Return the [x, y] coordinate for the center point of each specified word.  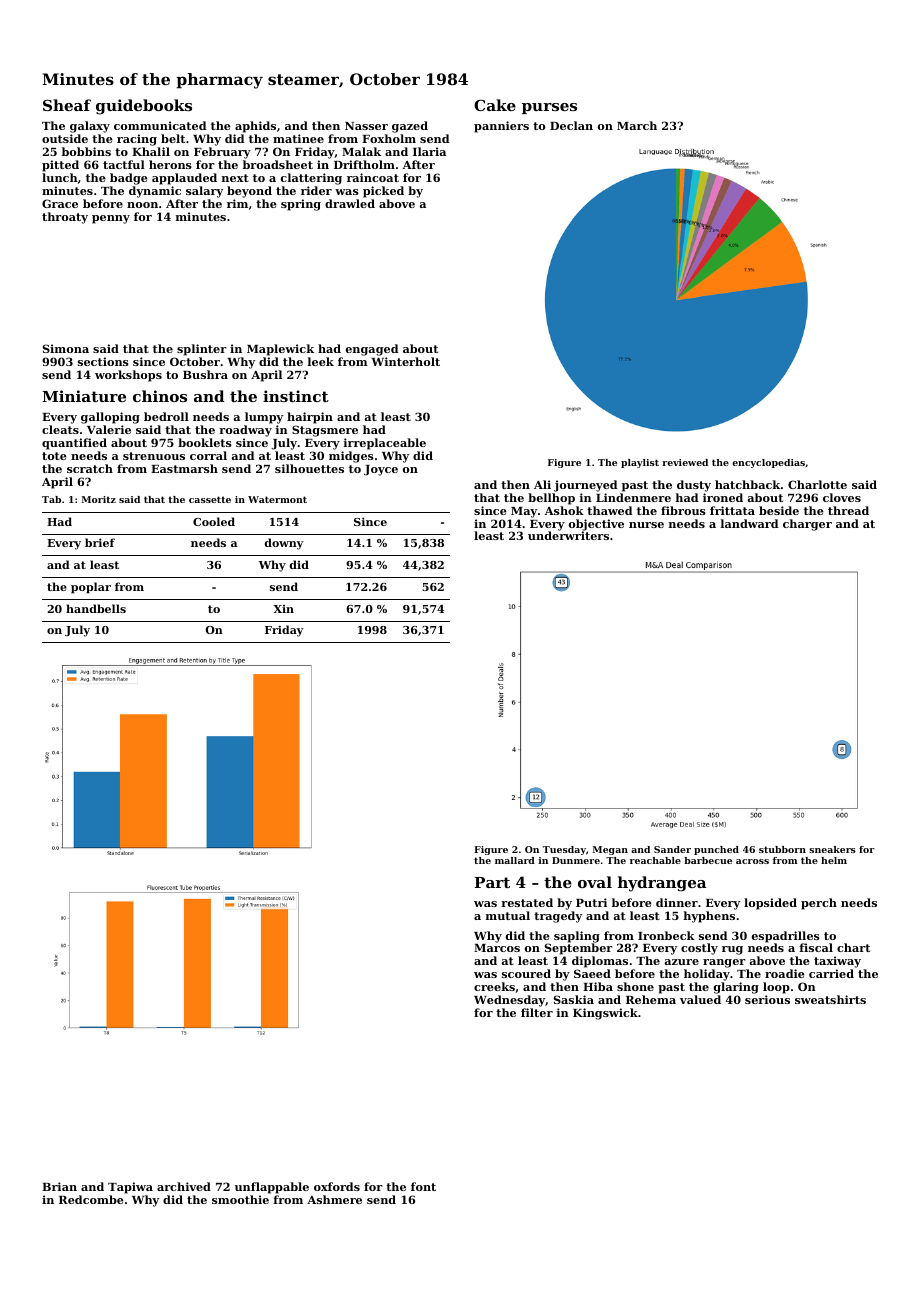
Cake [495, 105]
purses [549, 108]
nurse [646, 525]
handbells [96, 608]
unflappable [272, 1188]
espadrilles [786, 937]
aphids [255, 127]
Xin [283, 609]
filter [537, 1012]
